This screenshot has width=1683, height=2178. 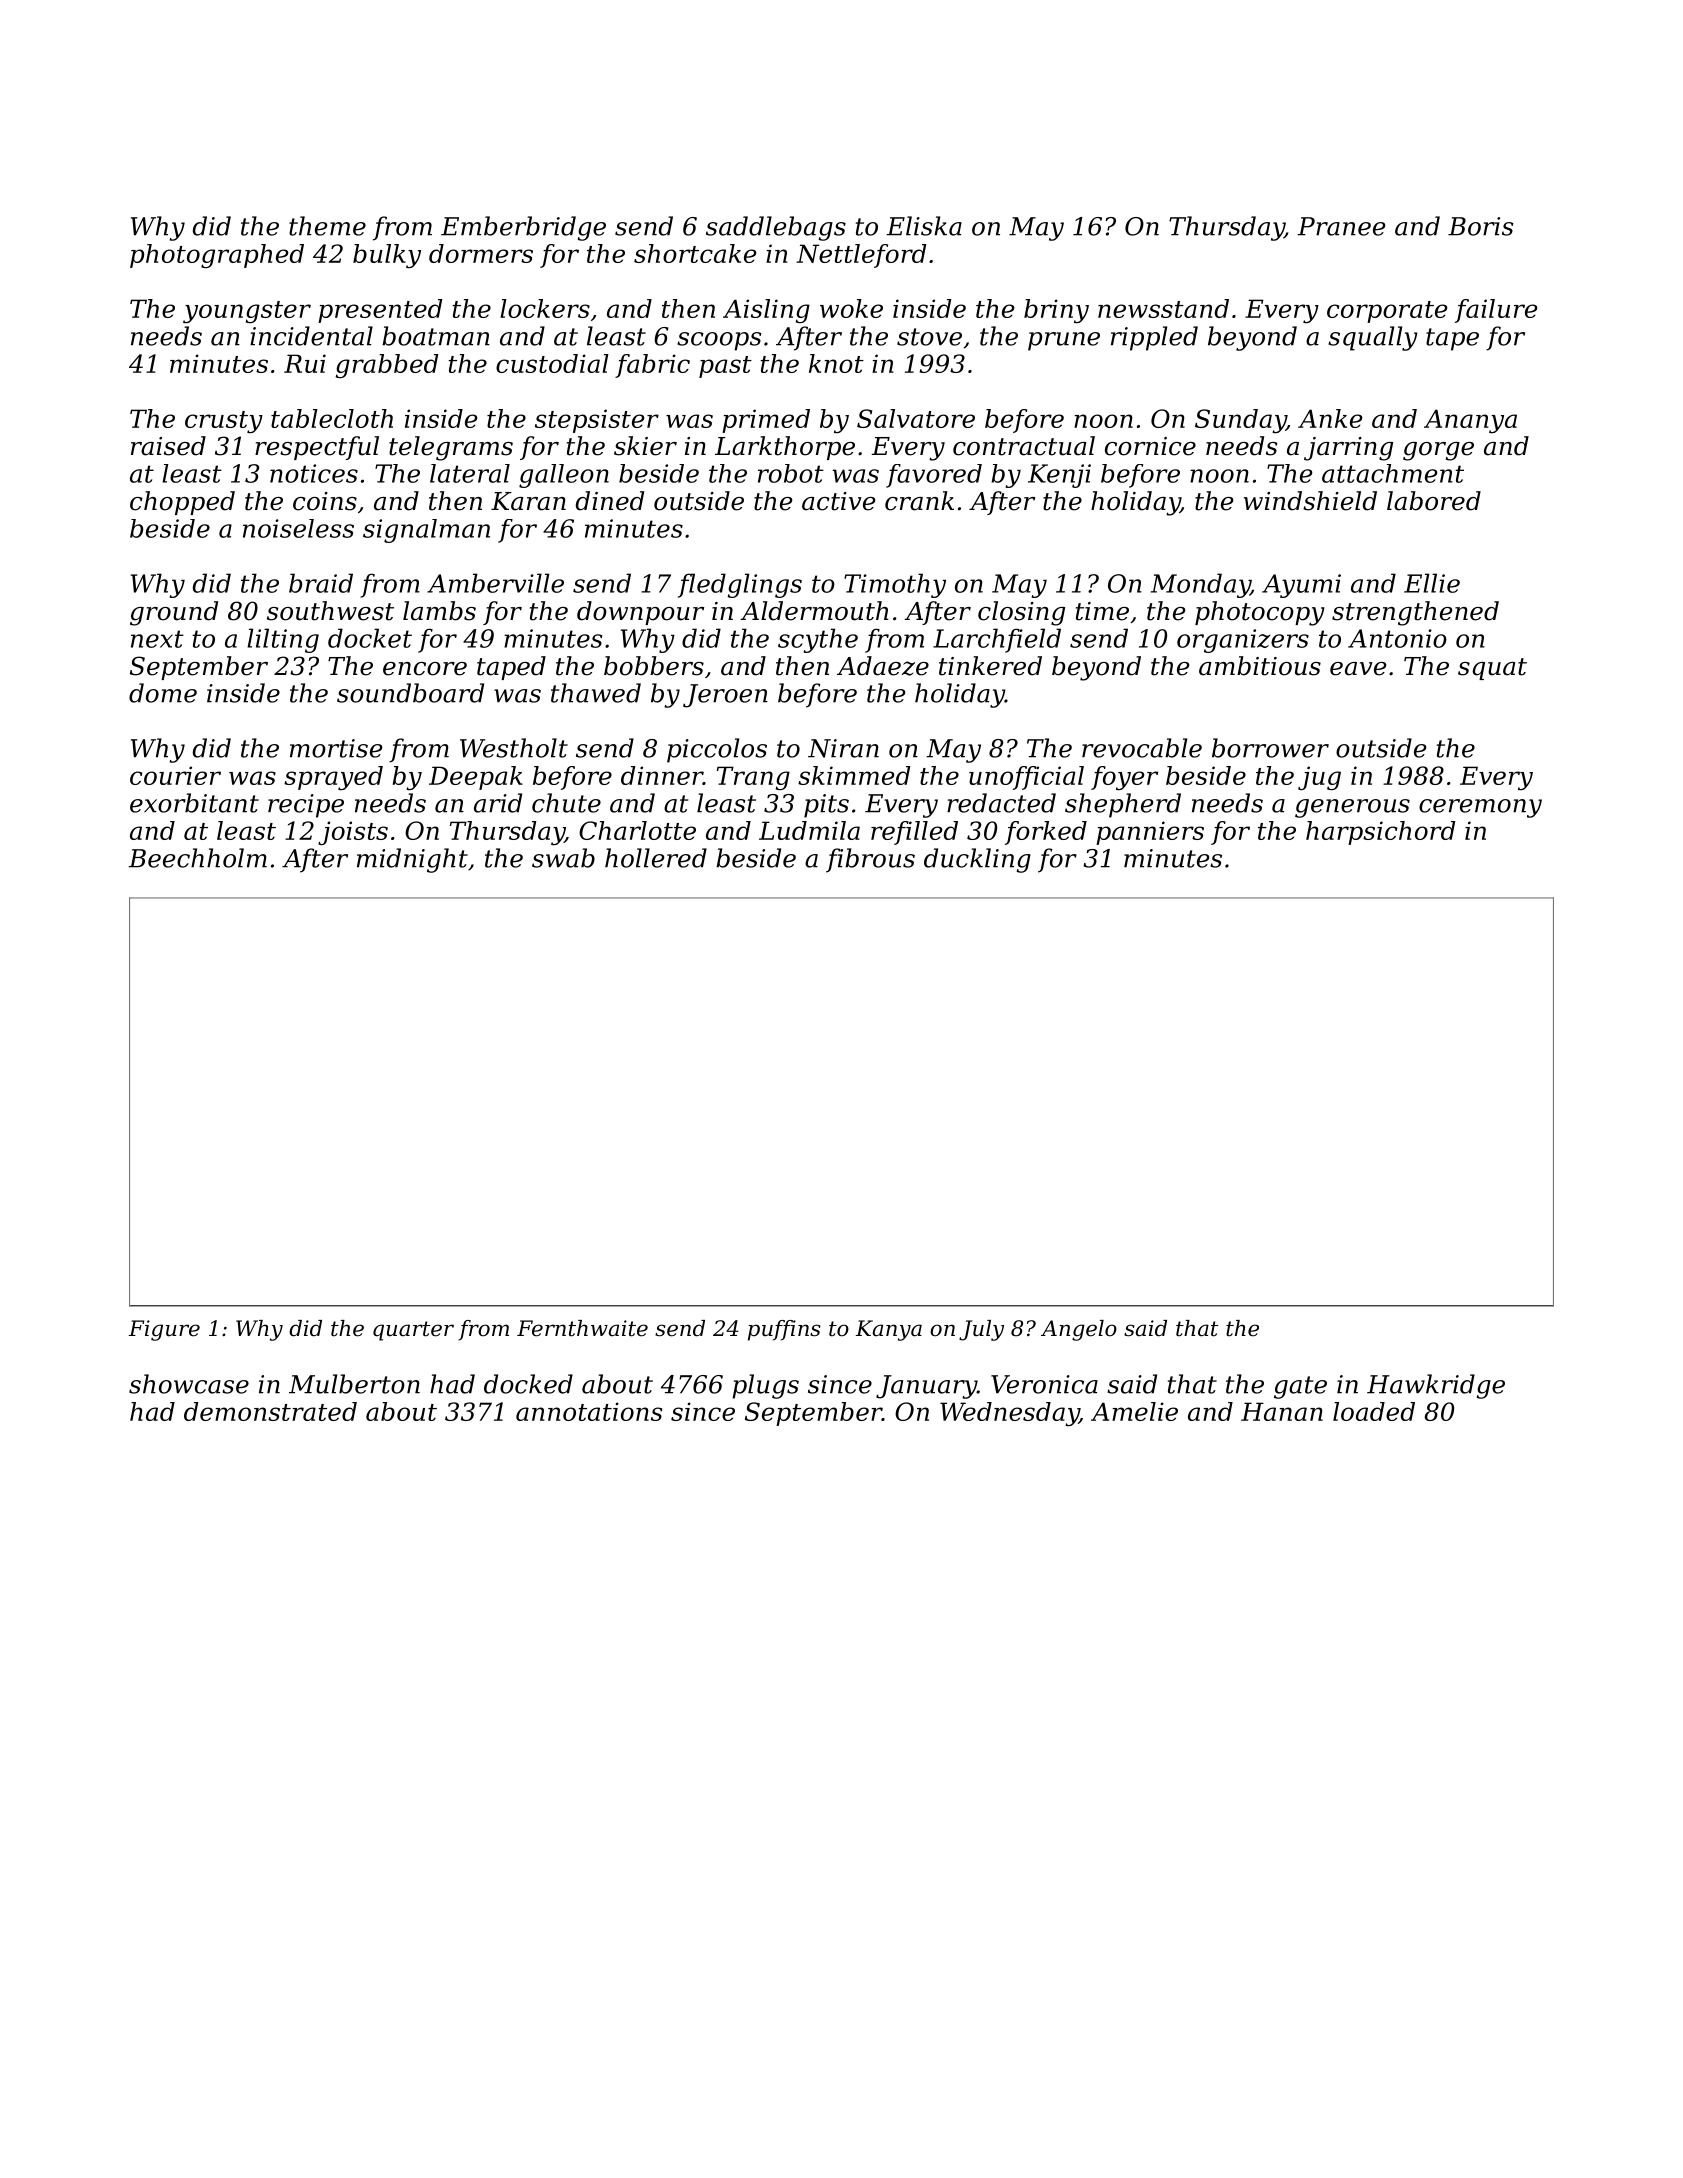 What do you see at coordinates (217, 256) in the screenshot?
I see `photographed` at bounding box center [217, 256].
